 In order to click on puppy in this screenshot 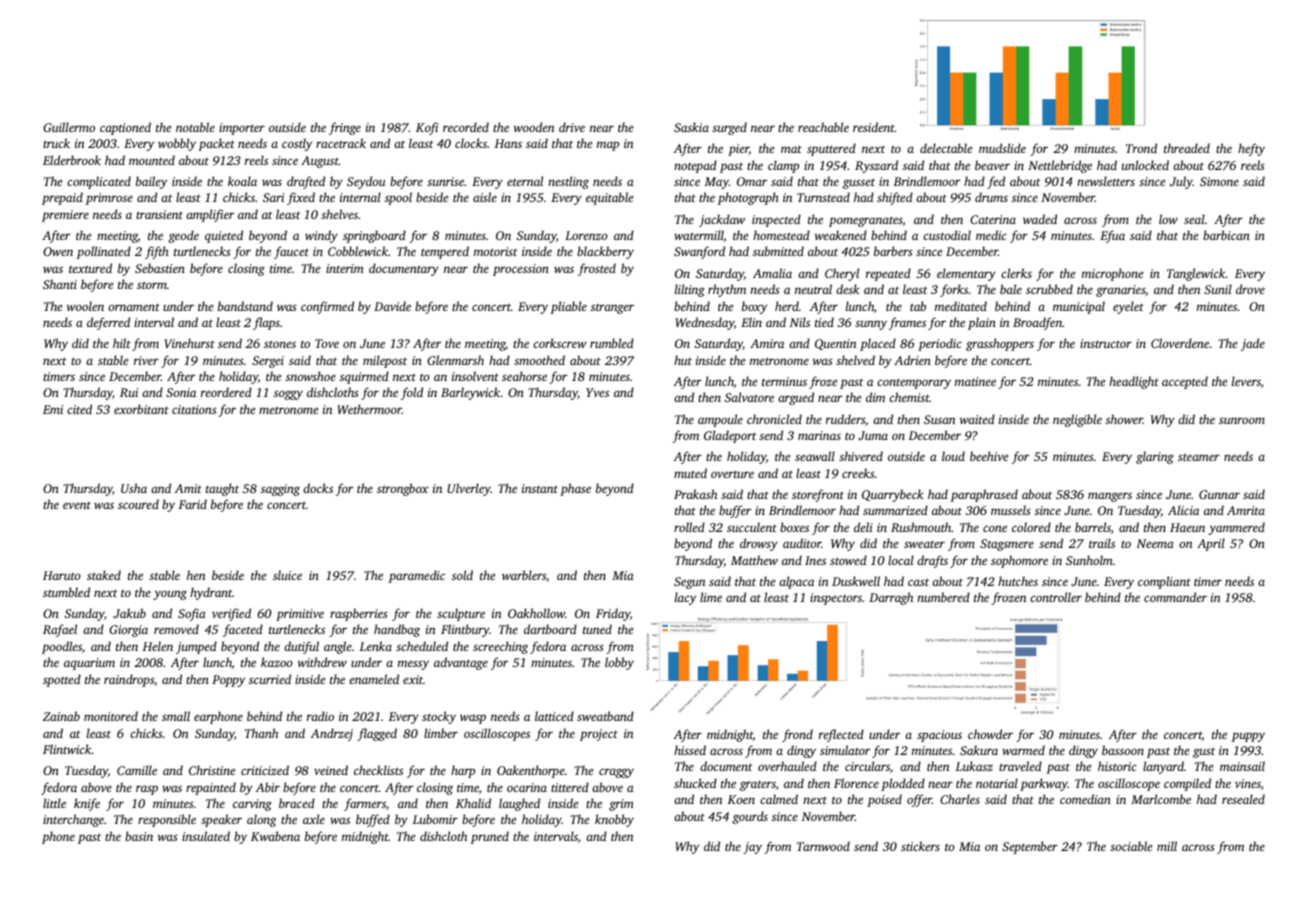, I will do `click(1248, 737)`.
